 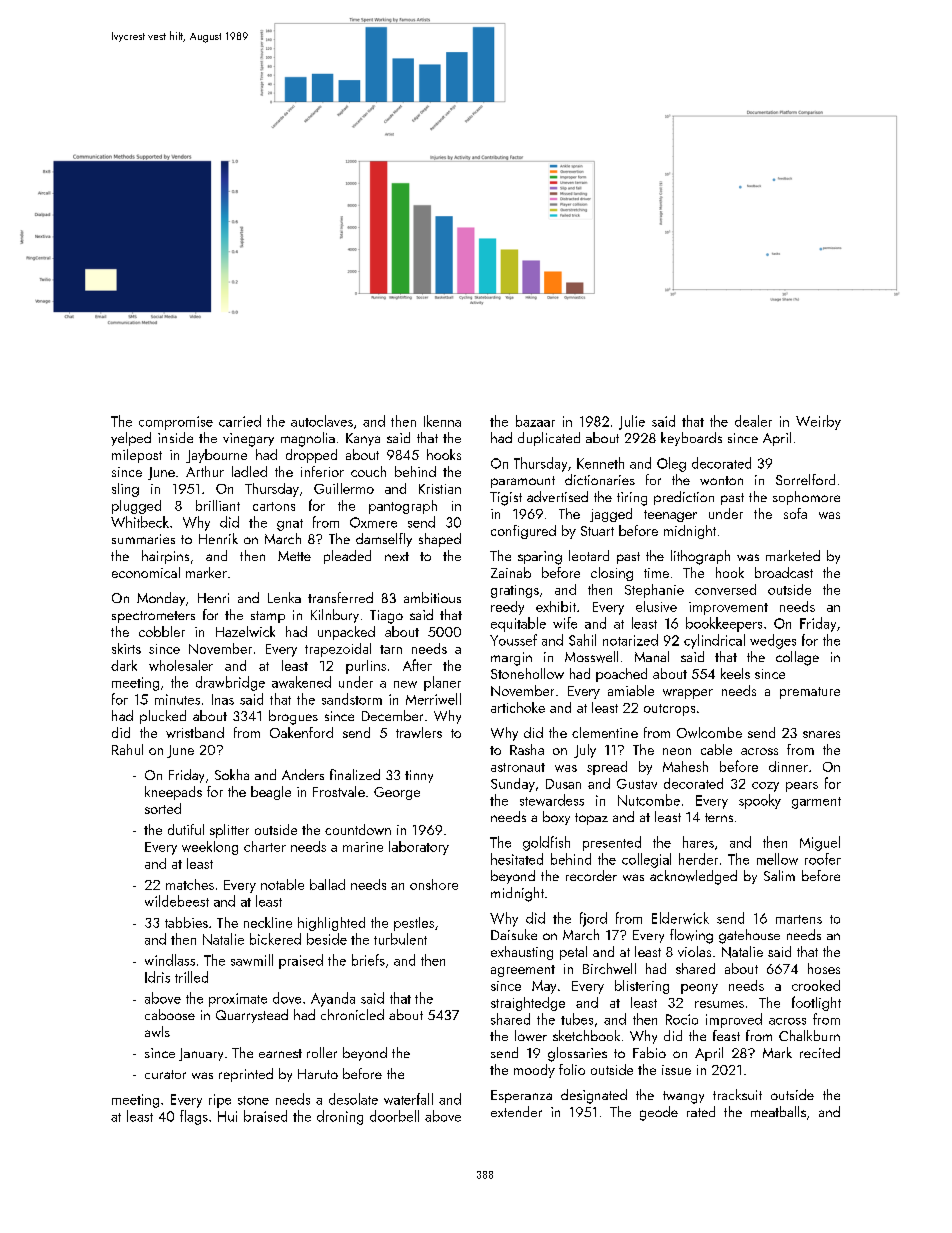 I want to click on minutes, so click(x=177, y=699).
